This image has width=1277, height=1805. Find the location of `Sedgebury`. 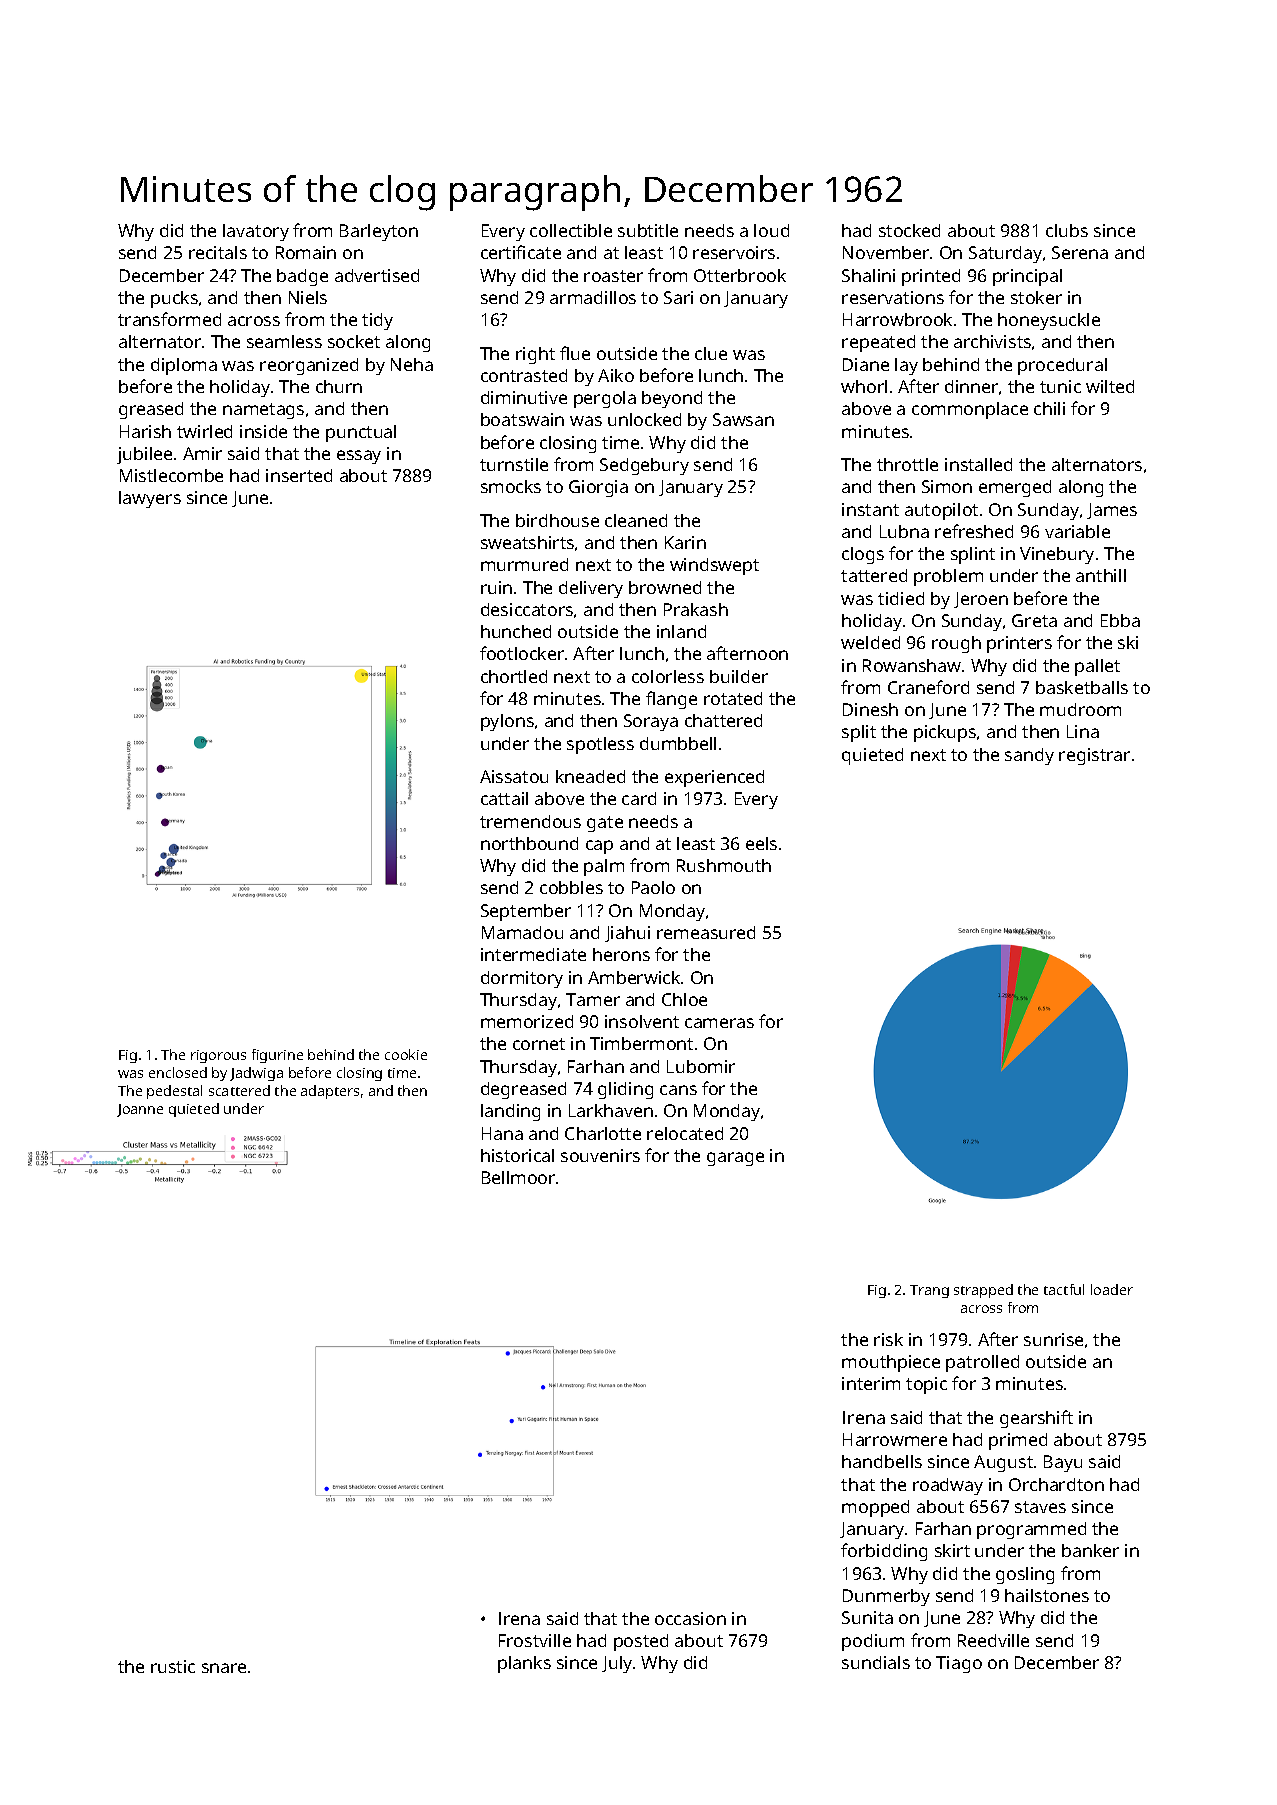

Sedgebury is located at coordinates (644, 466).
